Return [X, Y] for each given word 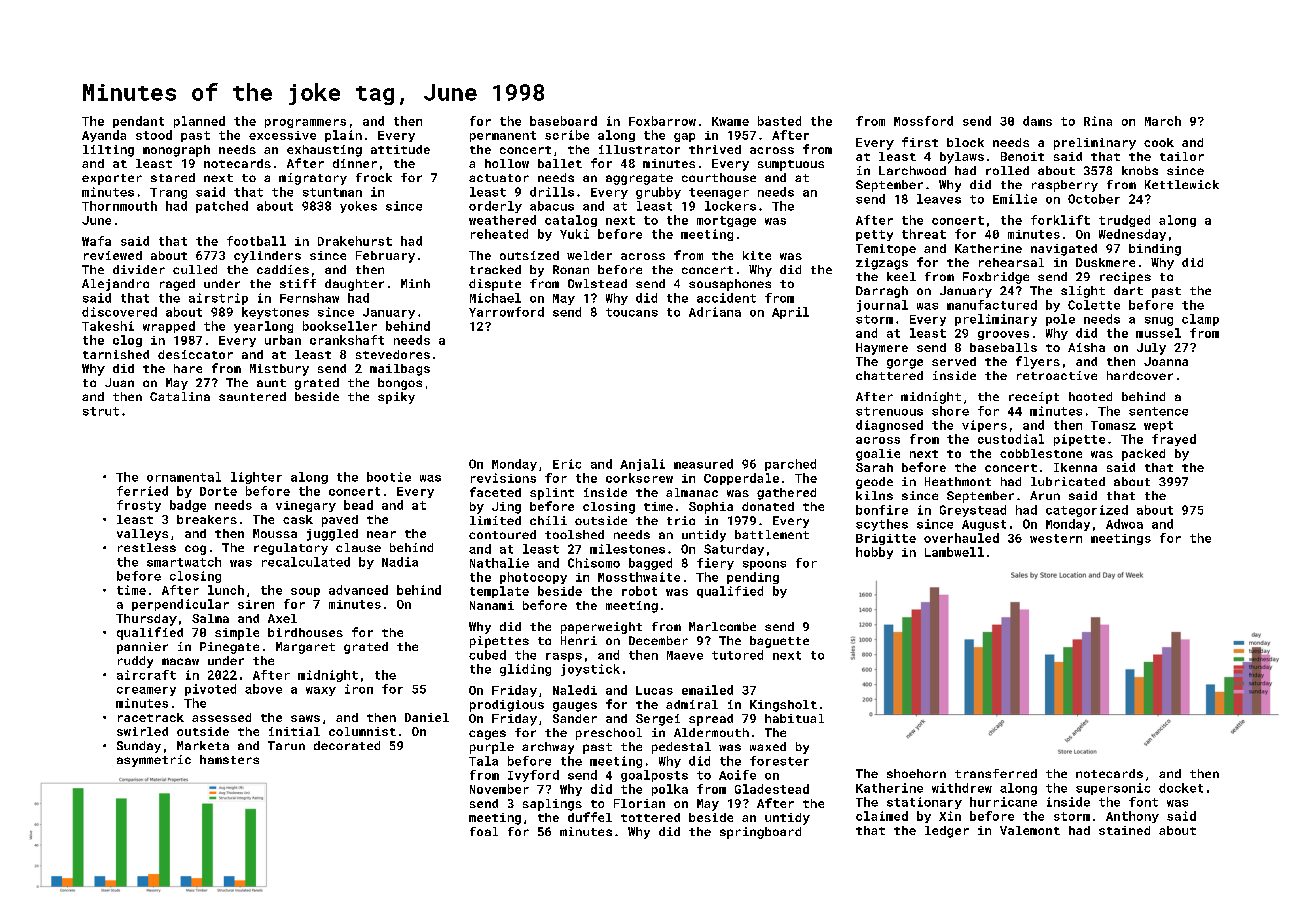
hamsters [229, 759]
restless [147, 547]
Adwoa [1124, 524]
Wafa [96, 241]
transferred [996, 773]
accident [726, 298]
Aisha [1086, 347]
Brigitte [886, 539]
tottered [650, 817]
